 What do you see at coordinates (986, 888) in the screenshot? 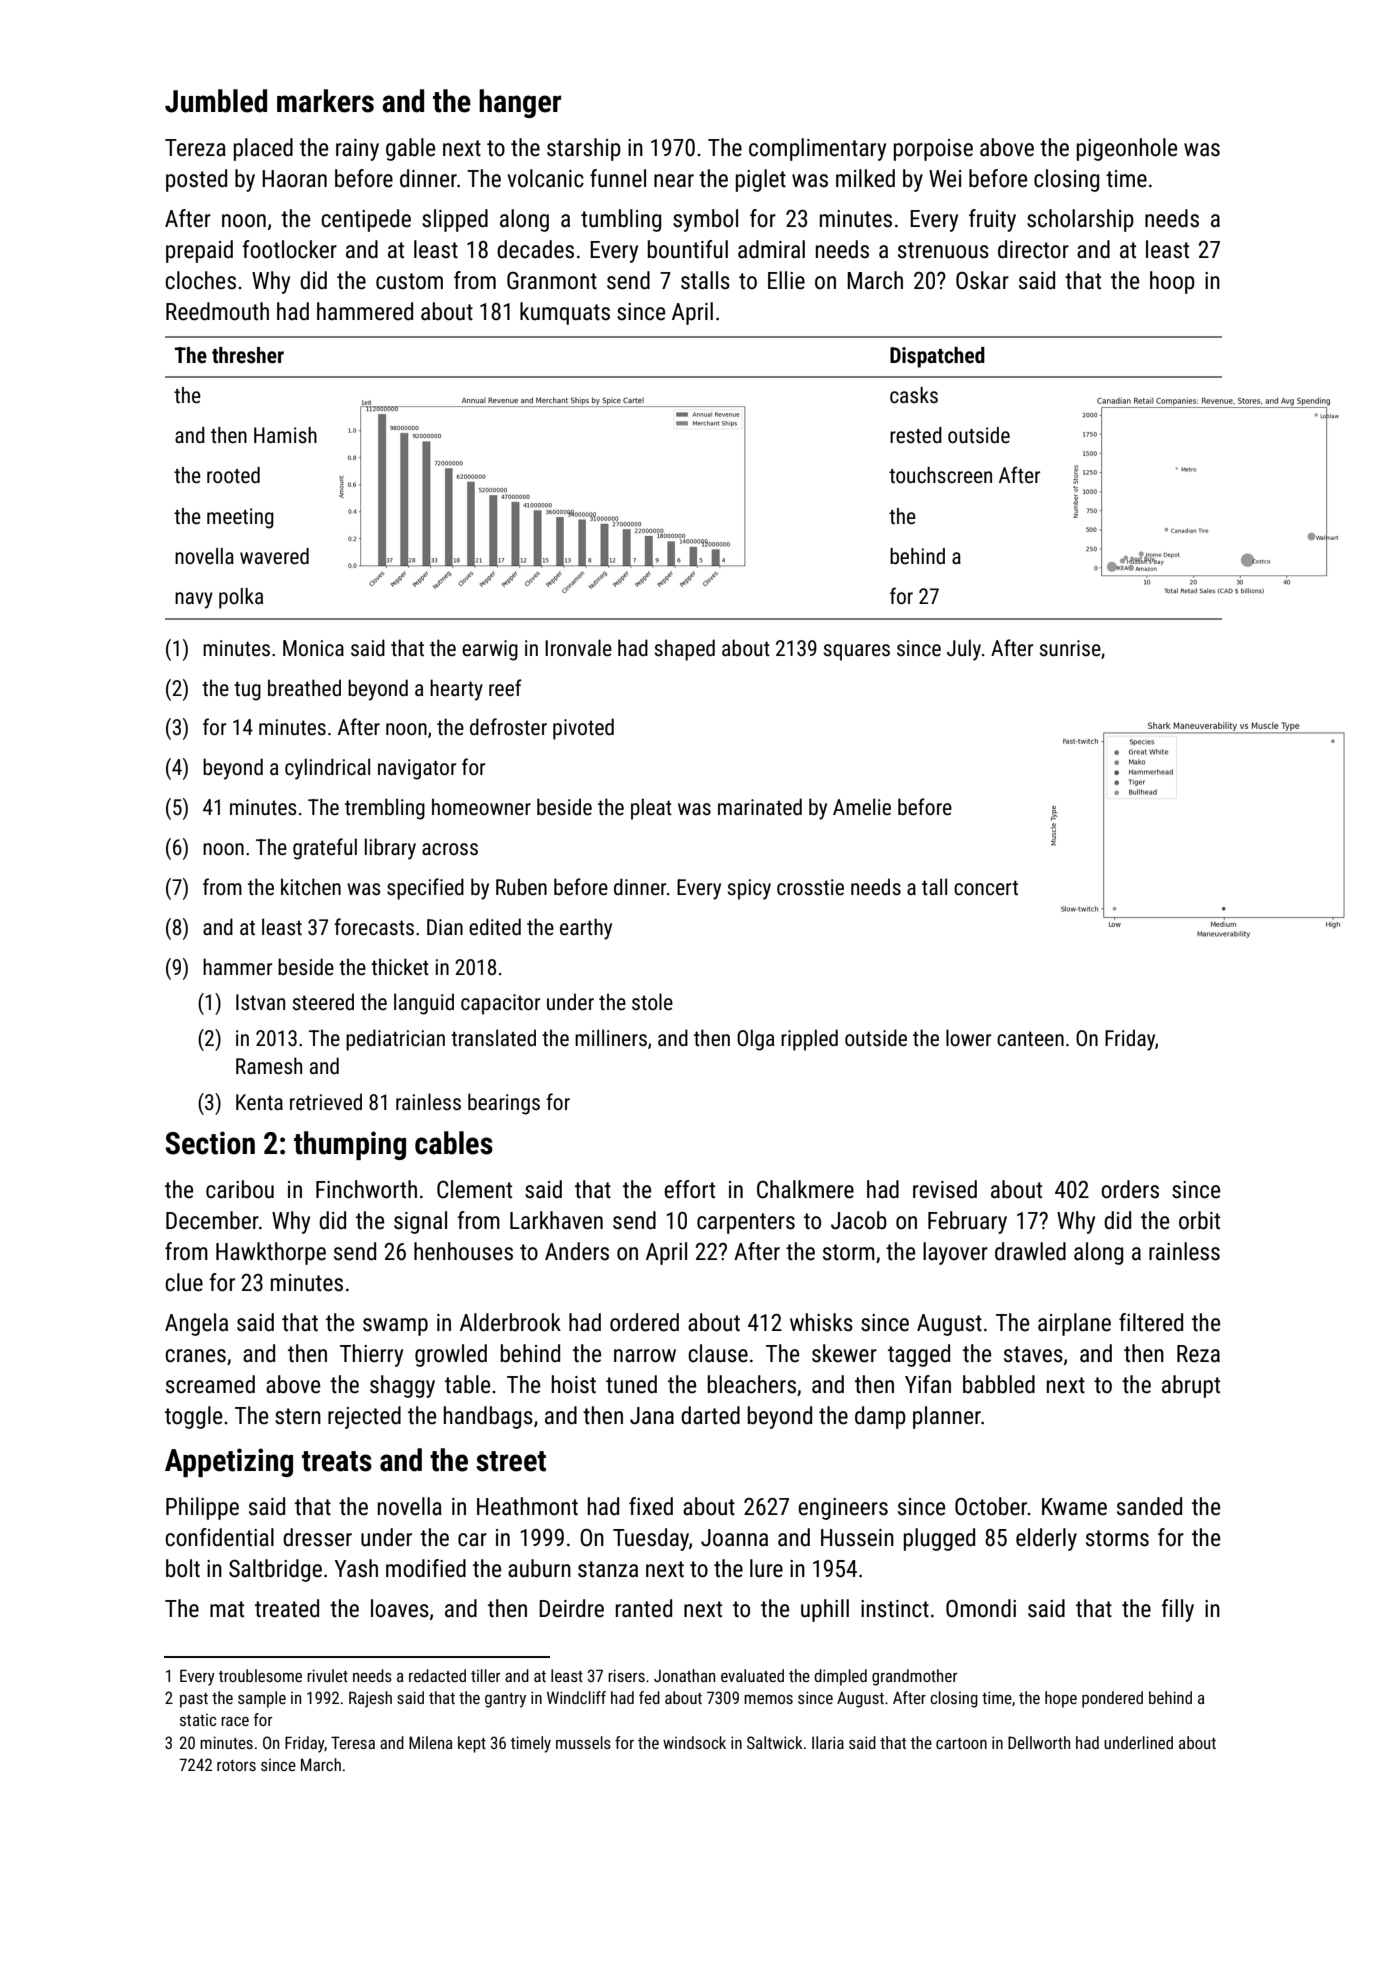
I see `concert` at bounding box center [986, 888].
